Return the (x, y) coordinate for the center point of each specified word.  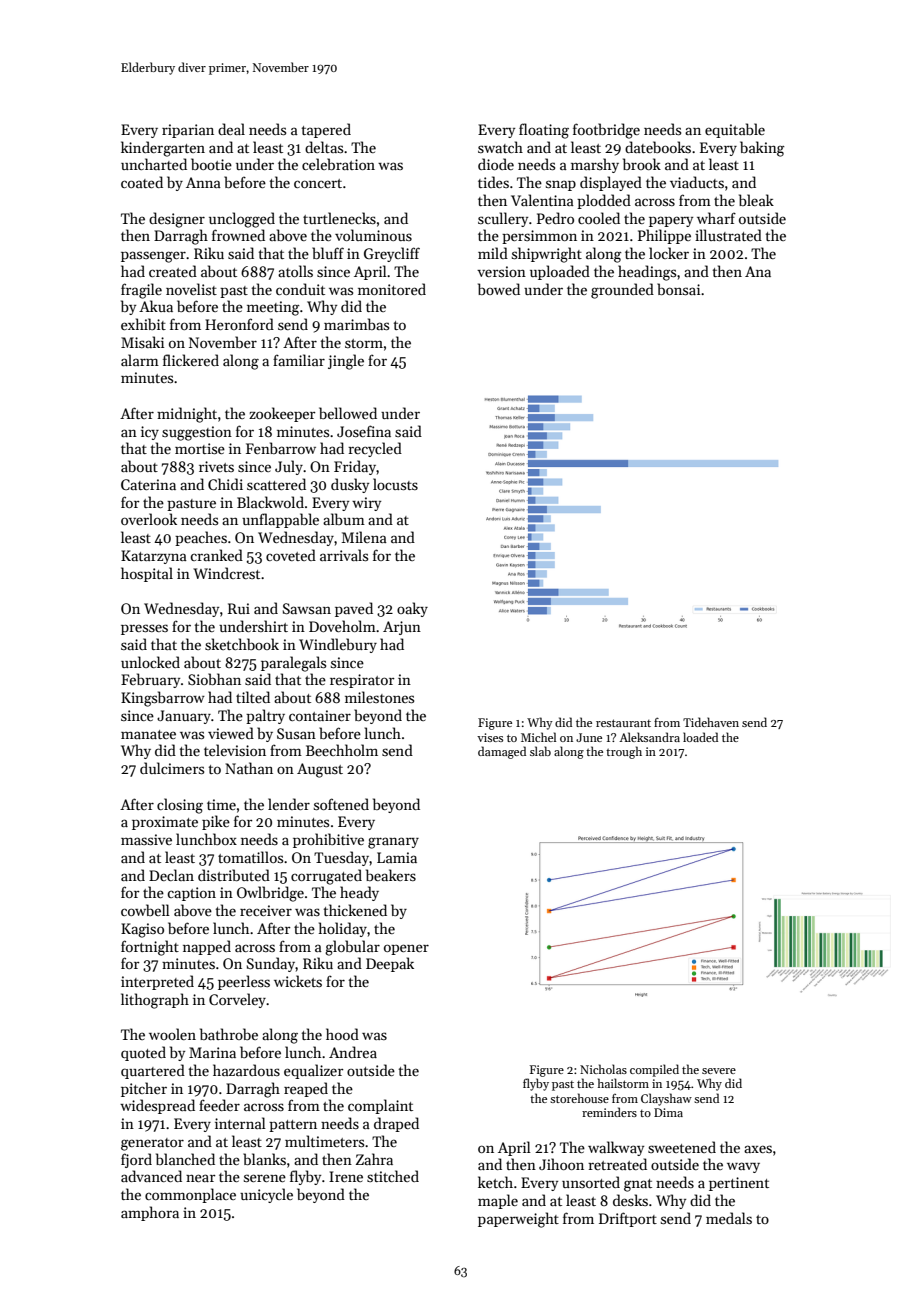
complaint (380, 1106)
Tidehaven (711, 722)
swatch (500, 147)
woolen (172, 1034)
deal (231, 129)
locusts (395, 484)
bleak (756, 200)
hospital (147, 574)
